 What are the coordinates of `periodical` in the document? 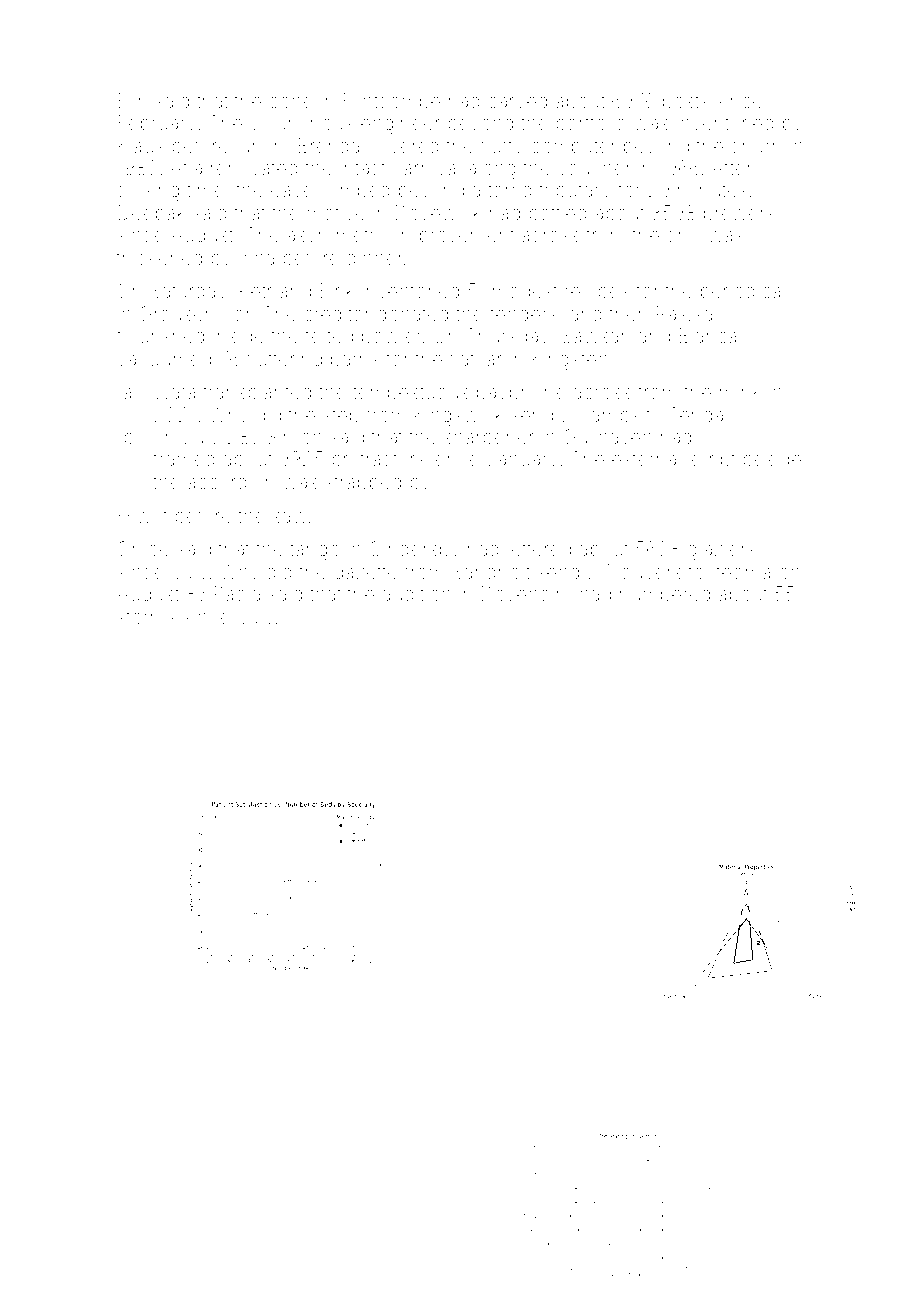 It's located at (743, 292).
